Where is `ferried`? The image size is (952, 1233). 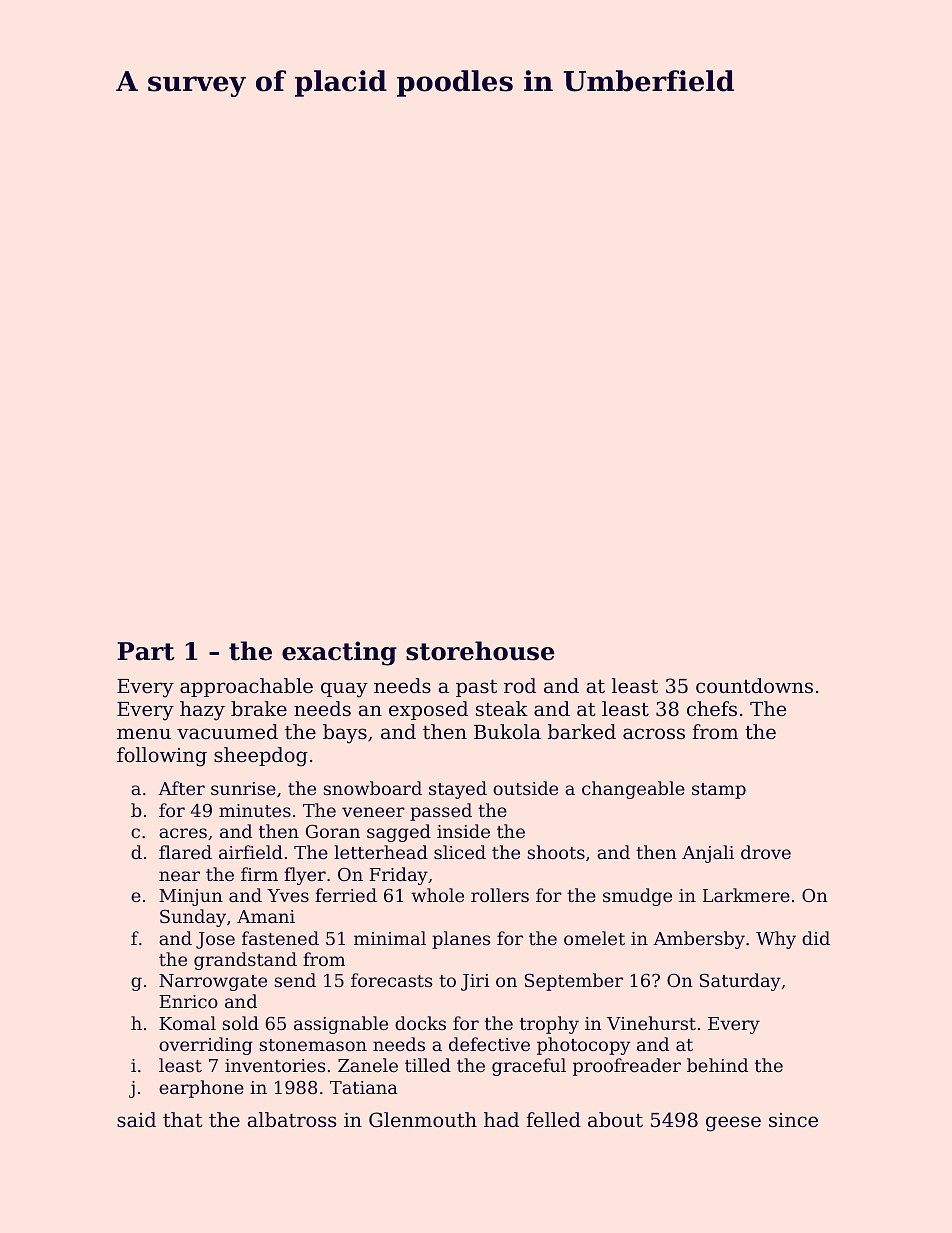
ferried is located at coordinates (346, 895).
